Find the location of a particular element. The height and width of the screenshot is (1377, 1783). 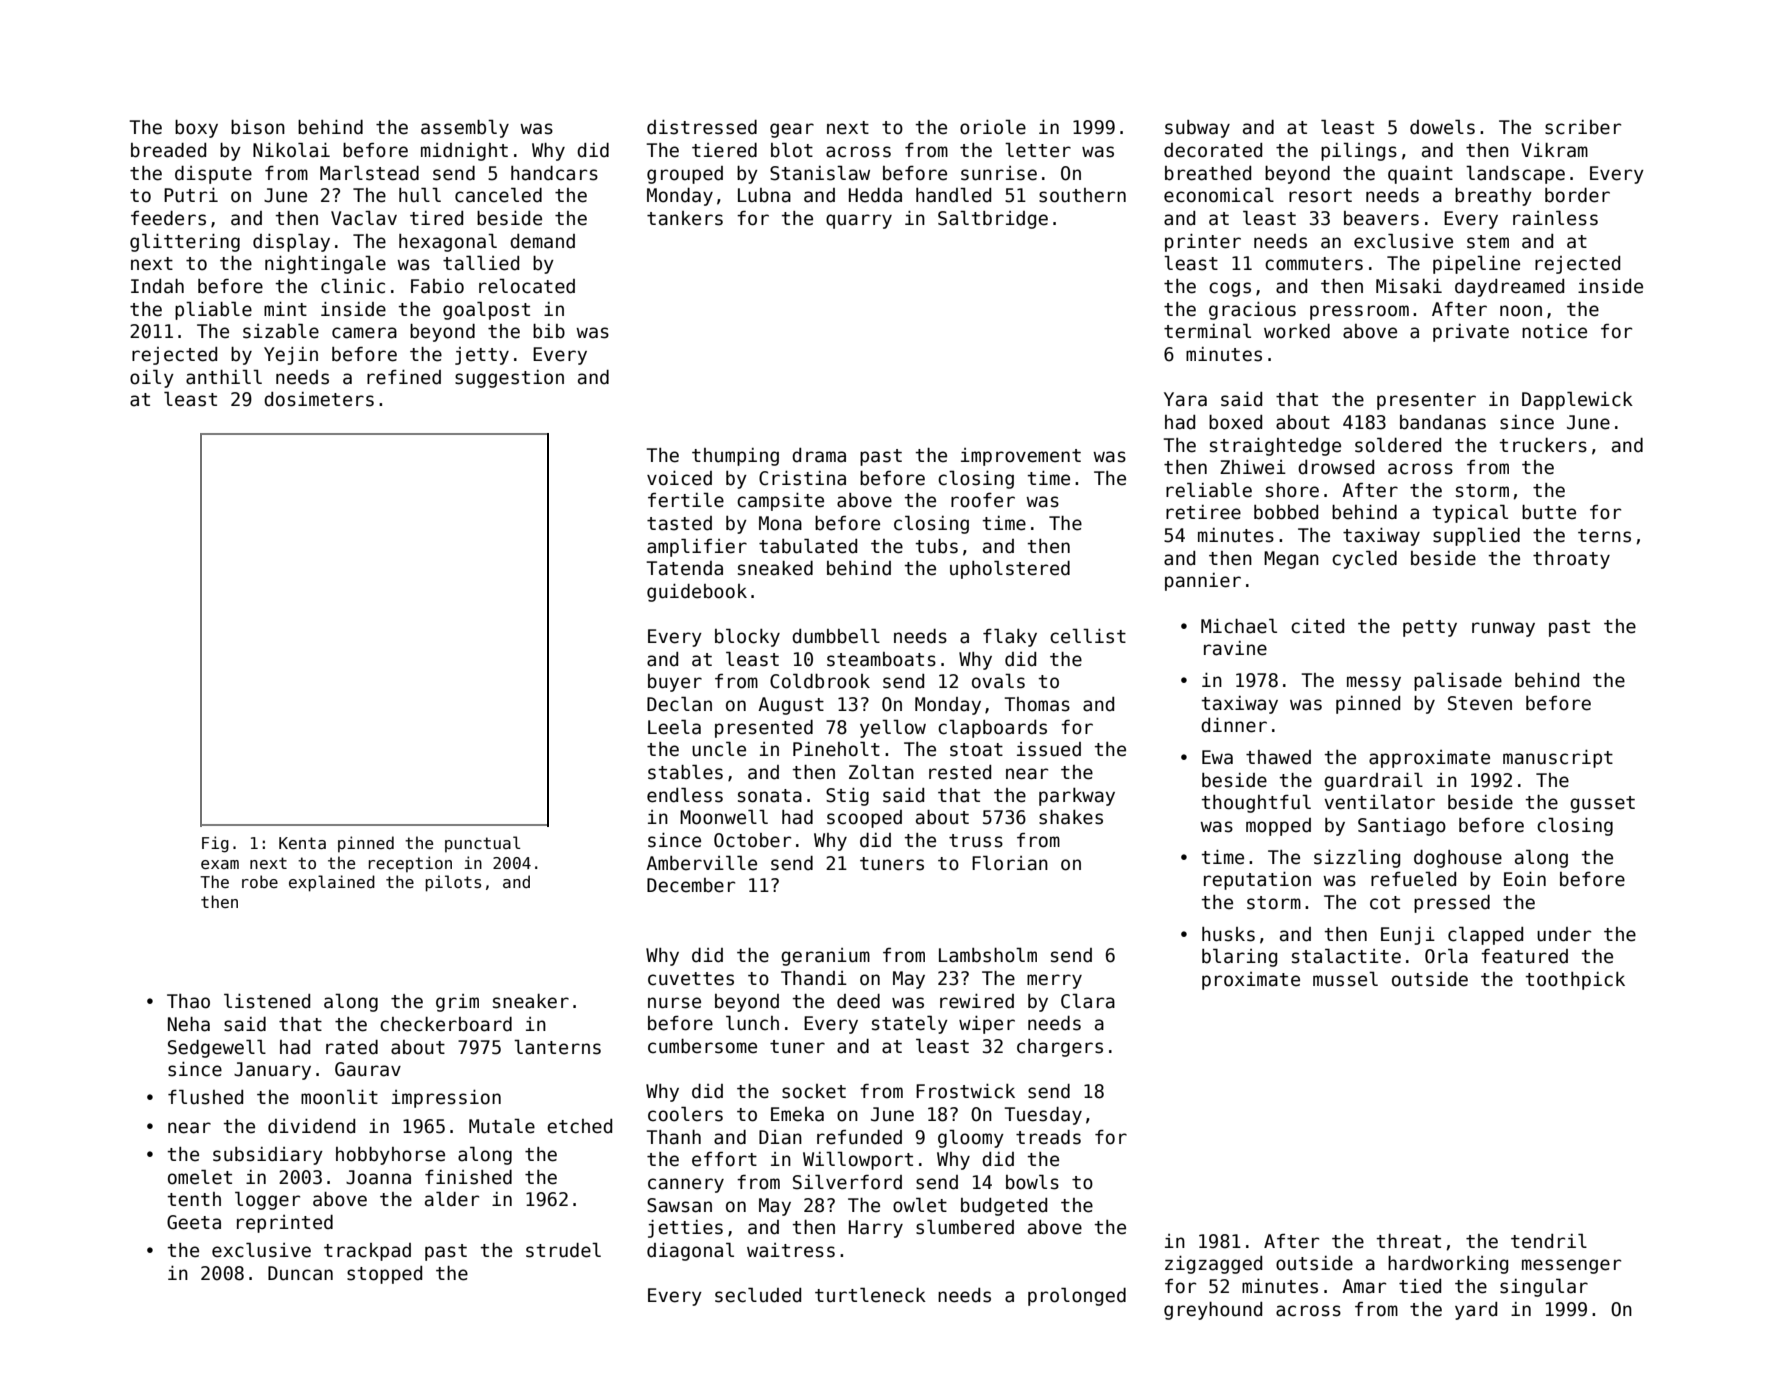

refueled is located at coordinates (1413, 879).
